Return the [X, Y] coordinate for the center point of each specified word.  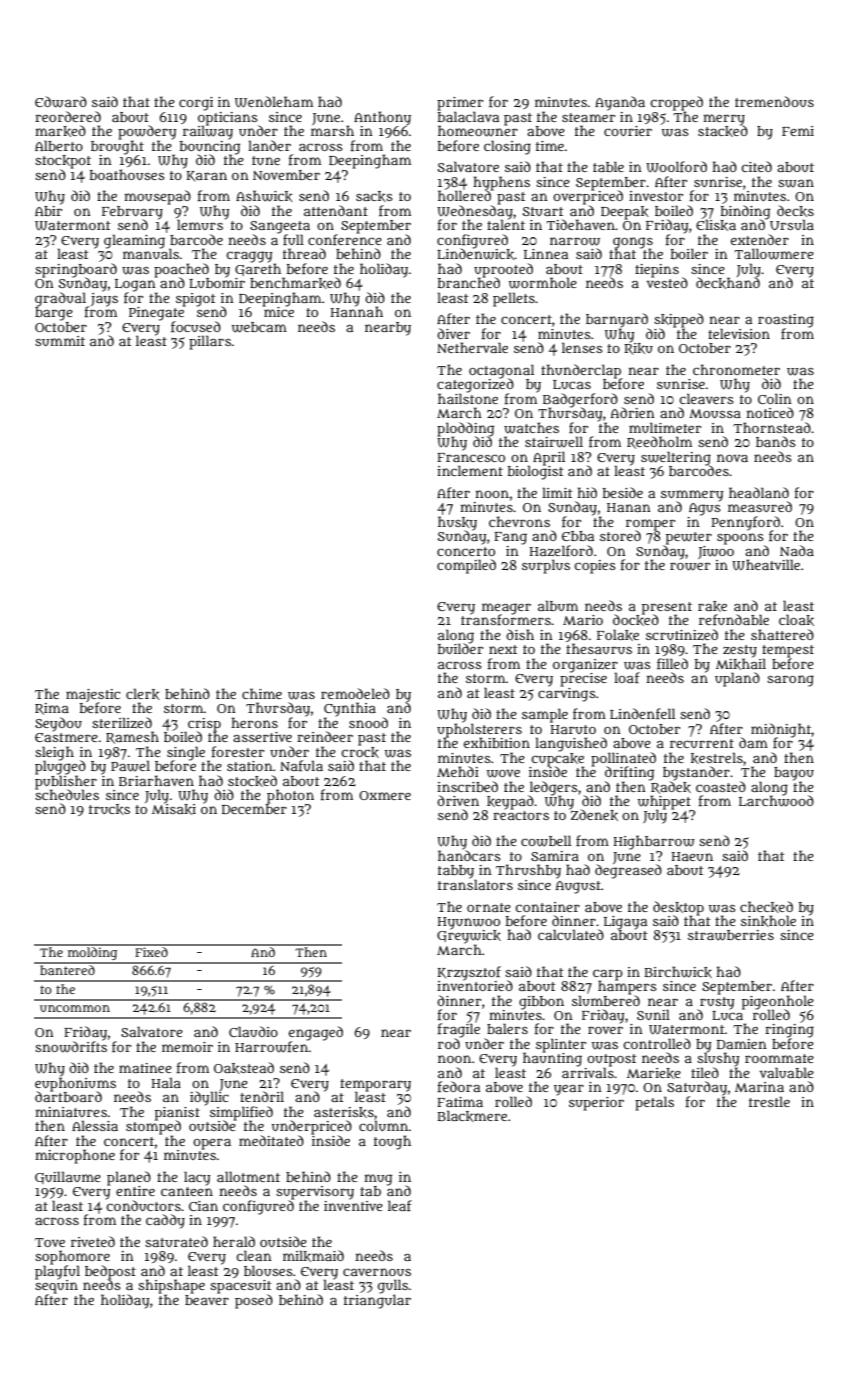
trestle [769, 1101]
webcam [259, 327]
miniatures [71, 1112]
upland [737, 679]
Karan [207, 176]
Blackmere [472, 1116]
